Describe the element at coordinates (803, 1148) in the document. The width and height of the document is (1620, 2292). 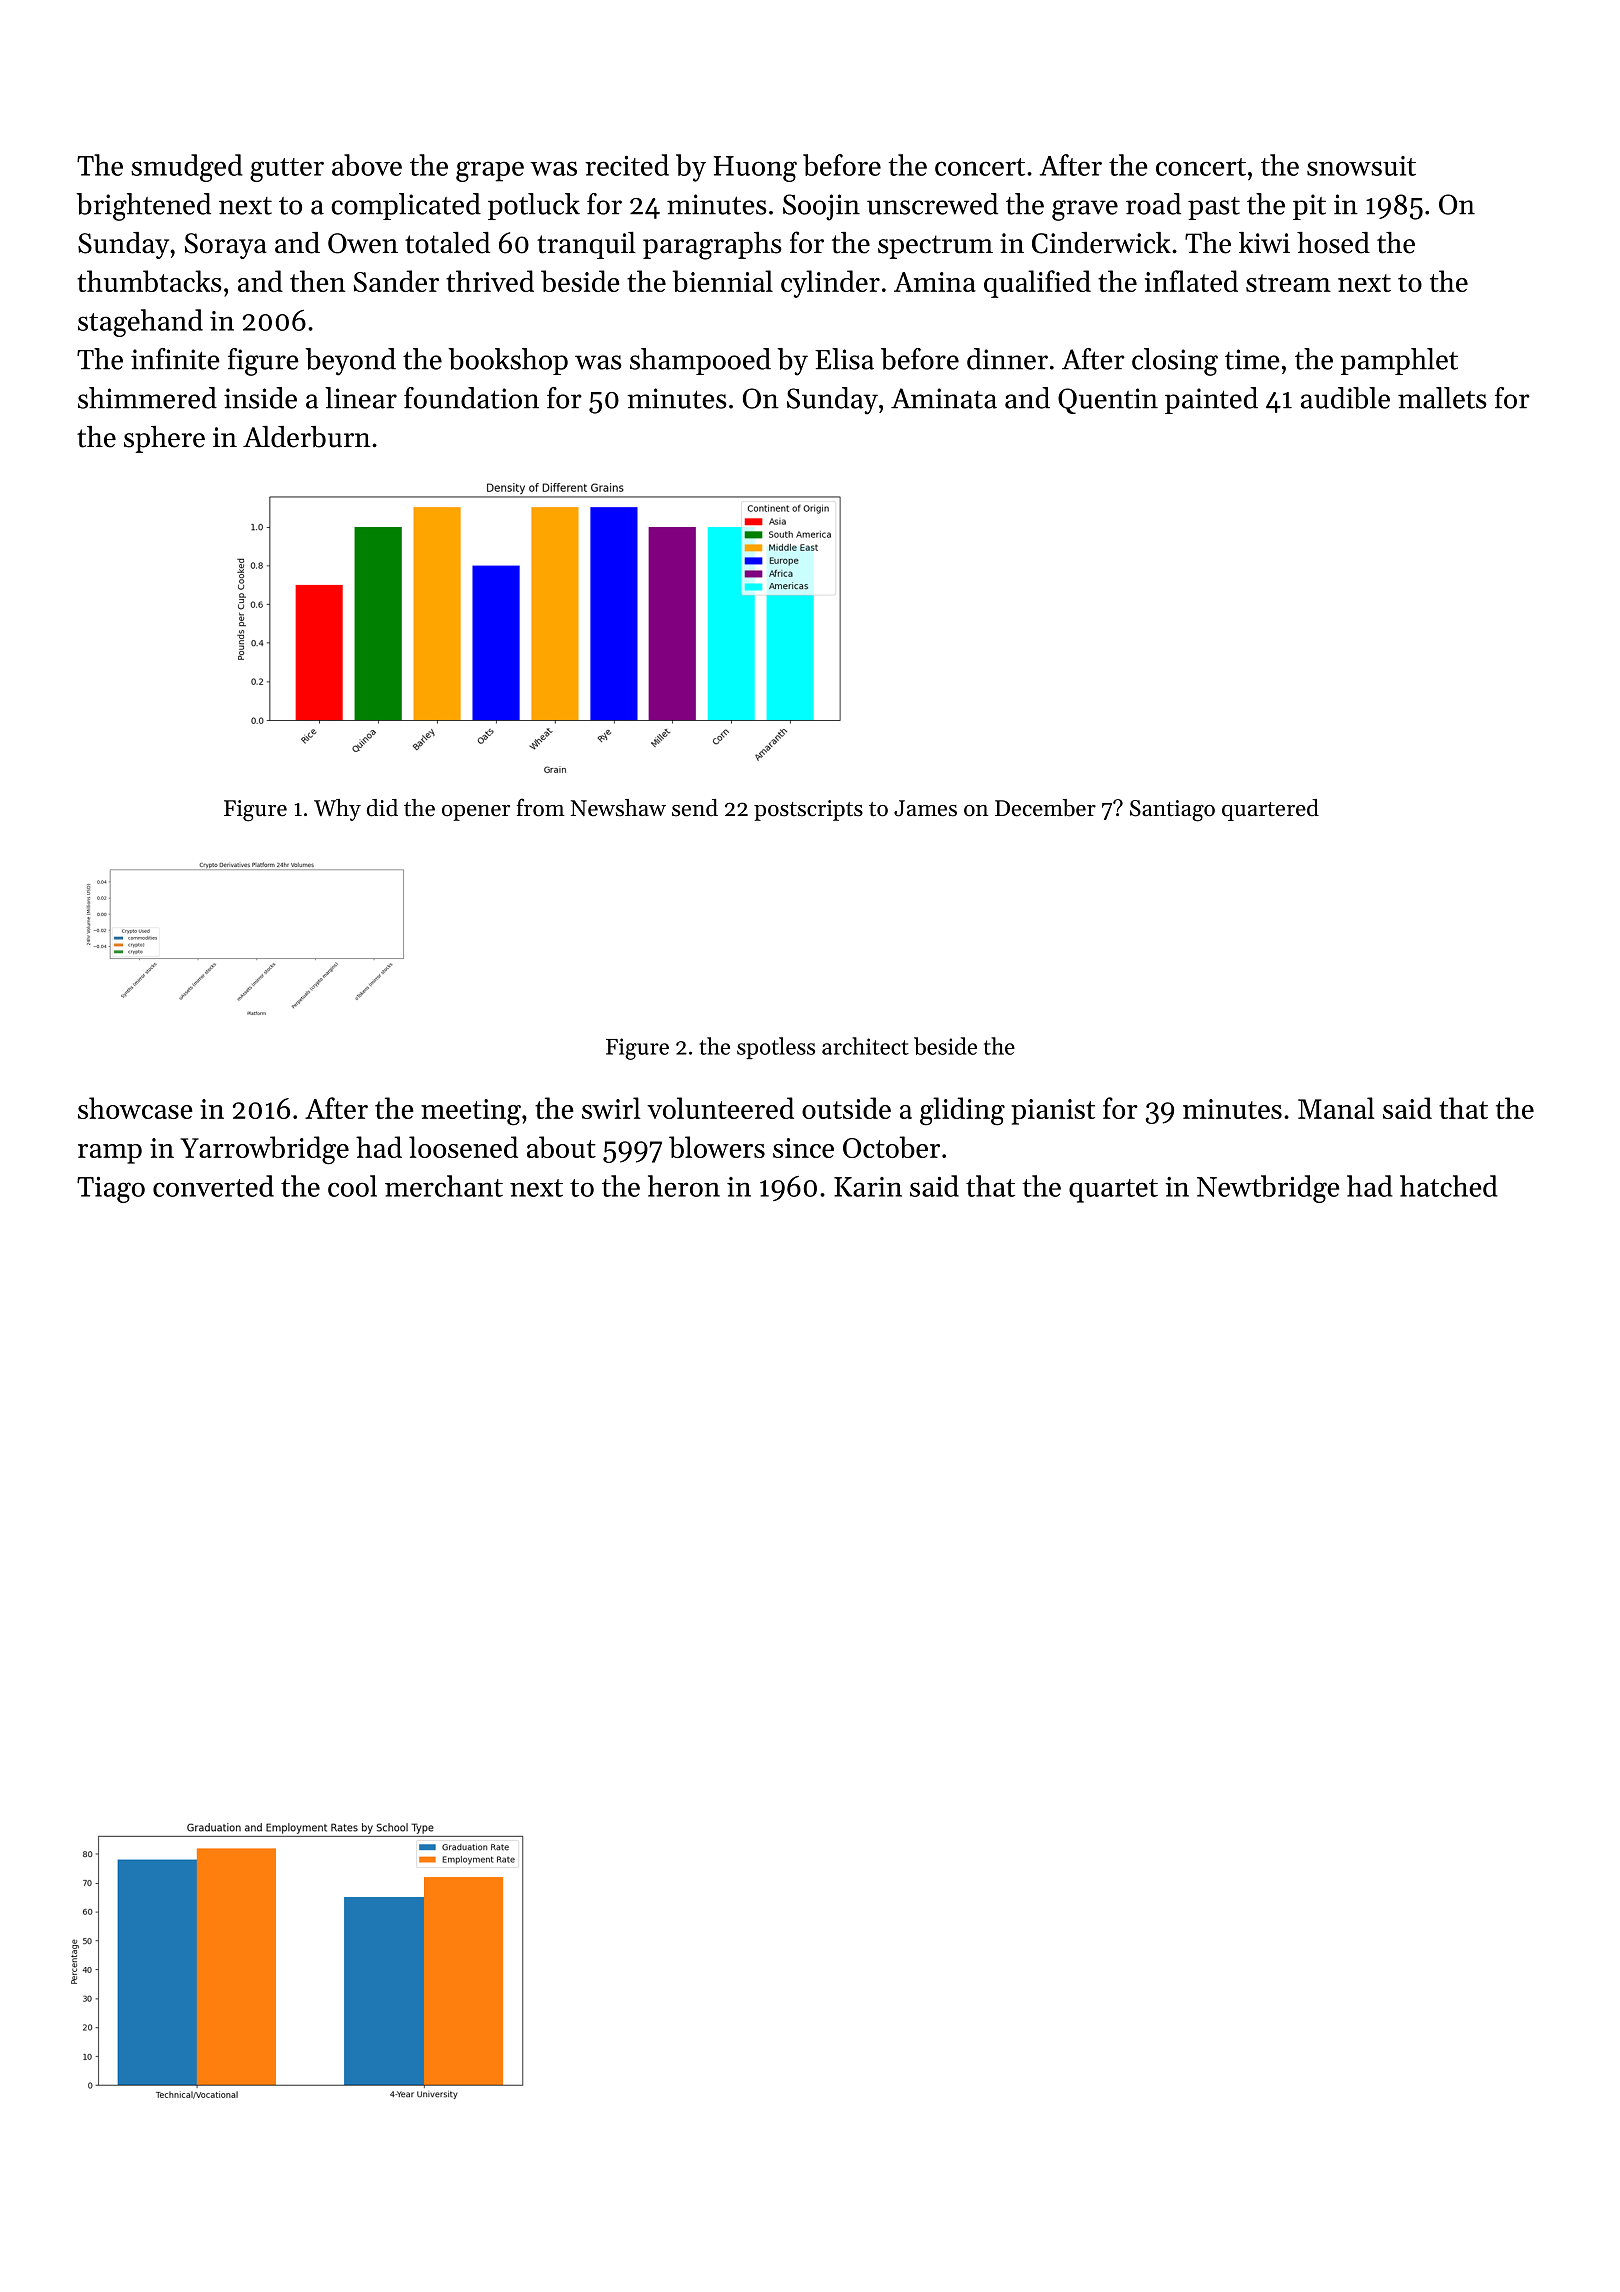
I see `since` at that location.
